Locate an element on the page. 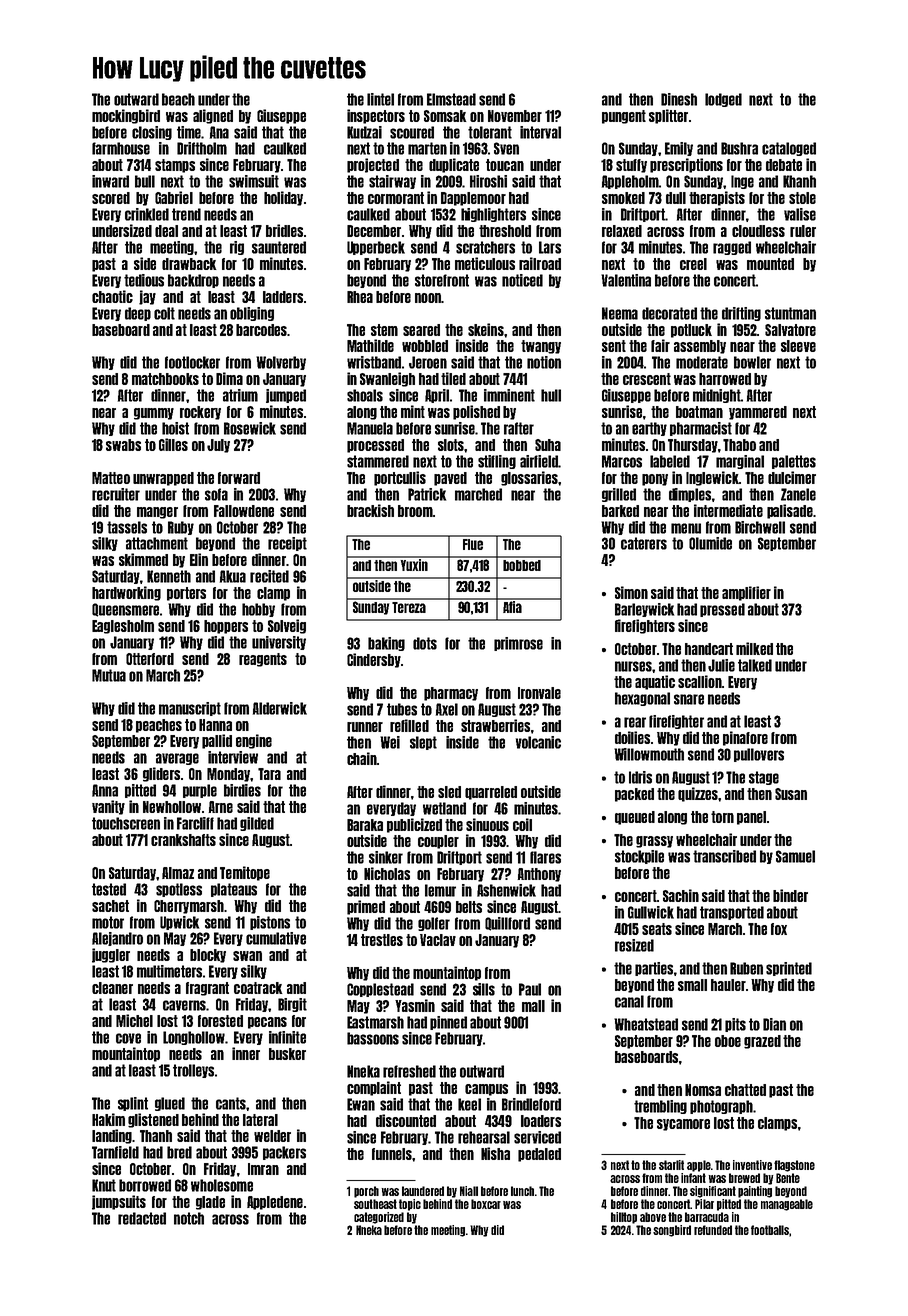 Image resolution: width=908 pixels, height=1316 pixels. matchbooks is located at coordinates (165, 379).
